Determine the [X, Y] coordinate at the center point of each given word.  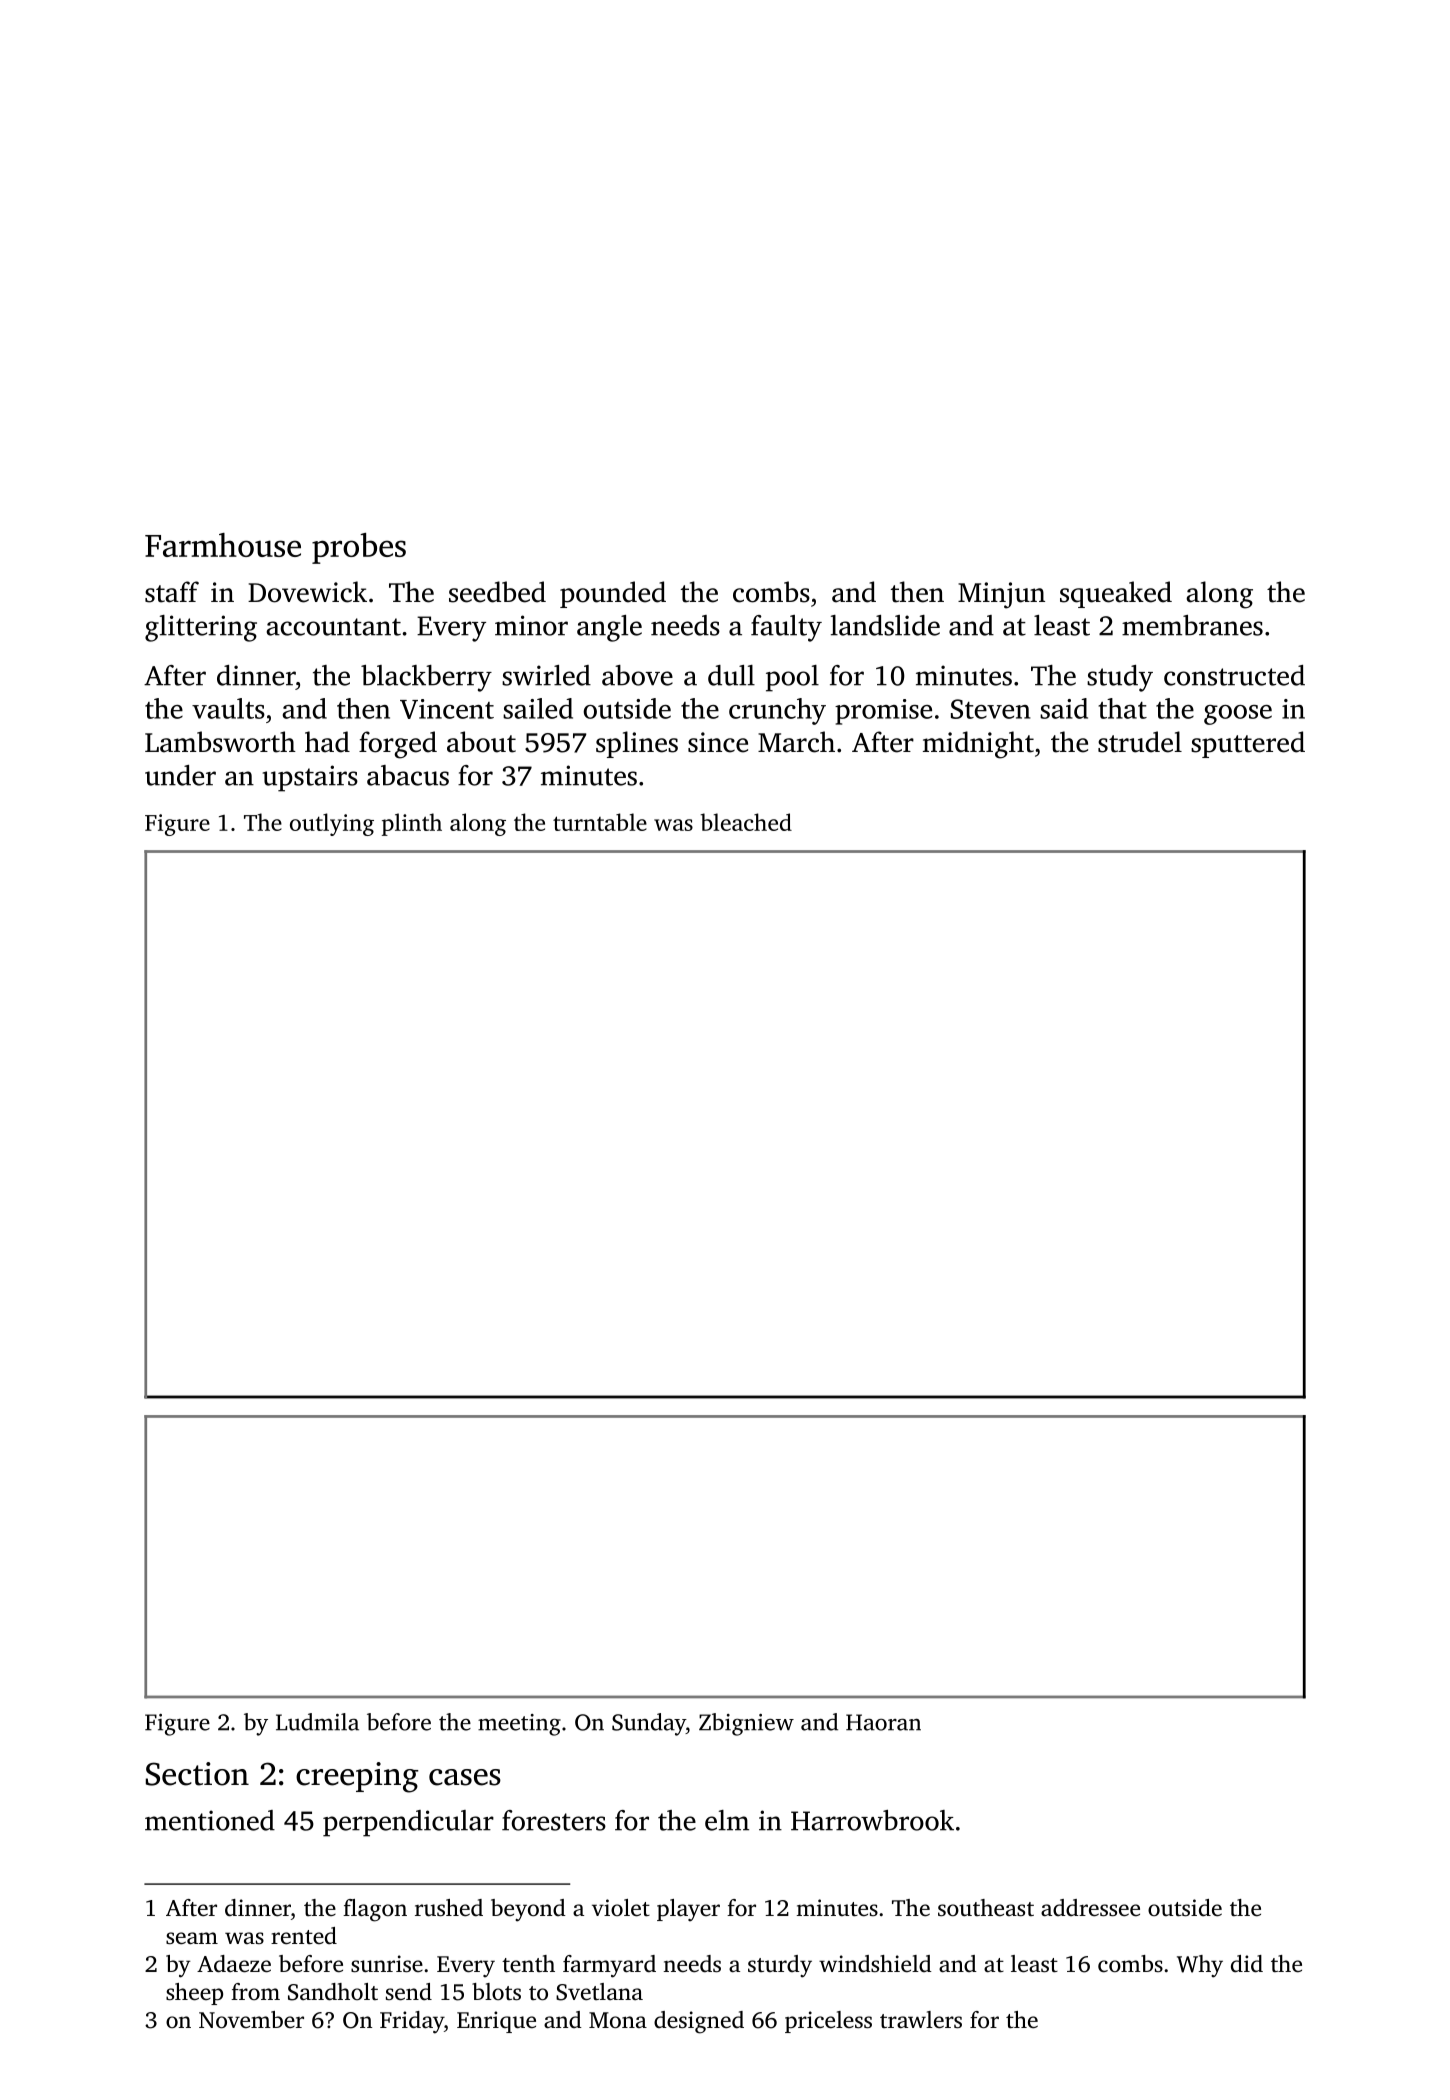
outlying [332, 824]
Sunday [649, 1724]
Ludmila [317, 1722]
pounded [613, 594]
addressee [1090, 1908]
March [796, 742]
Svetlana [599, 1992]
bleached [746, 822]
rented [304, 1936]
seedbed [497, 592]
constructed [1234, 675]
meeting [519, 1725]
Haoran [883, 1722]
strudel [1140, 742]
